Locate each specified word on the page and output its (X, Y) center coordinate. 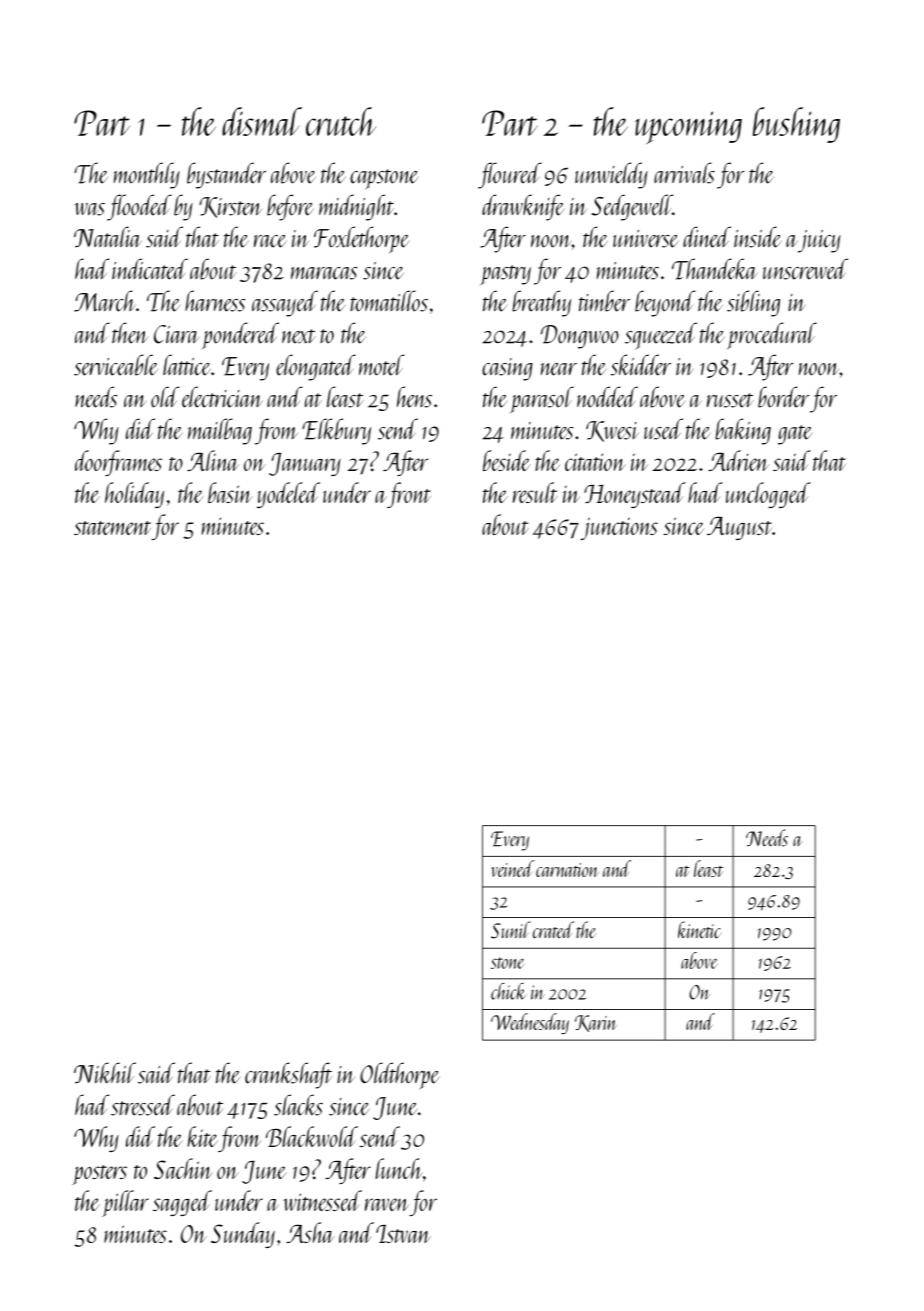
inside (757, 237)
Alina (213, 460)
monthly (147, 175)
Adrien (738, 460)
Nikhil (105, 1073)
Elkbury (336, 431)
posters (99, 1175)
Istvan (403, 1234)
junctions (619, 528)
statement (112, 528)
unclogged (768, 495)
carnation (567, 870)
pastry (505, 275)
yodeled (288, 495)
